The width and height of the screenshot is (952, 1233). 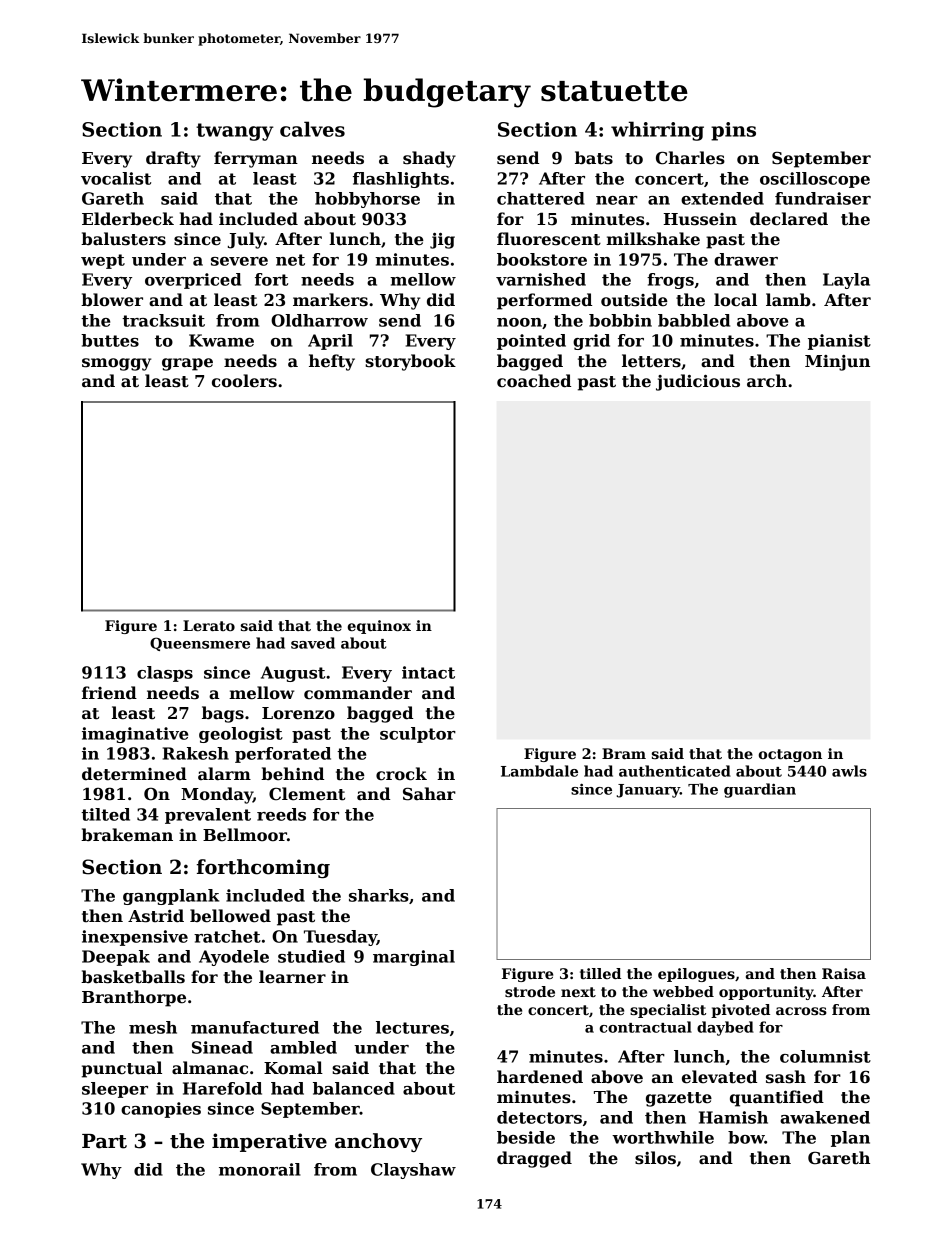 I want to click on Clayshaw, so click(x=413, y=1171).
